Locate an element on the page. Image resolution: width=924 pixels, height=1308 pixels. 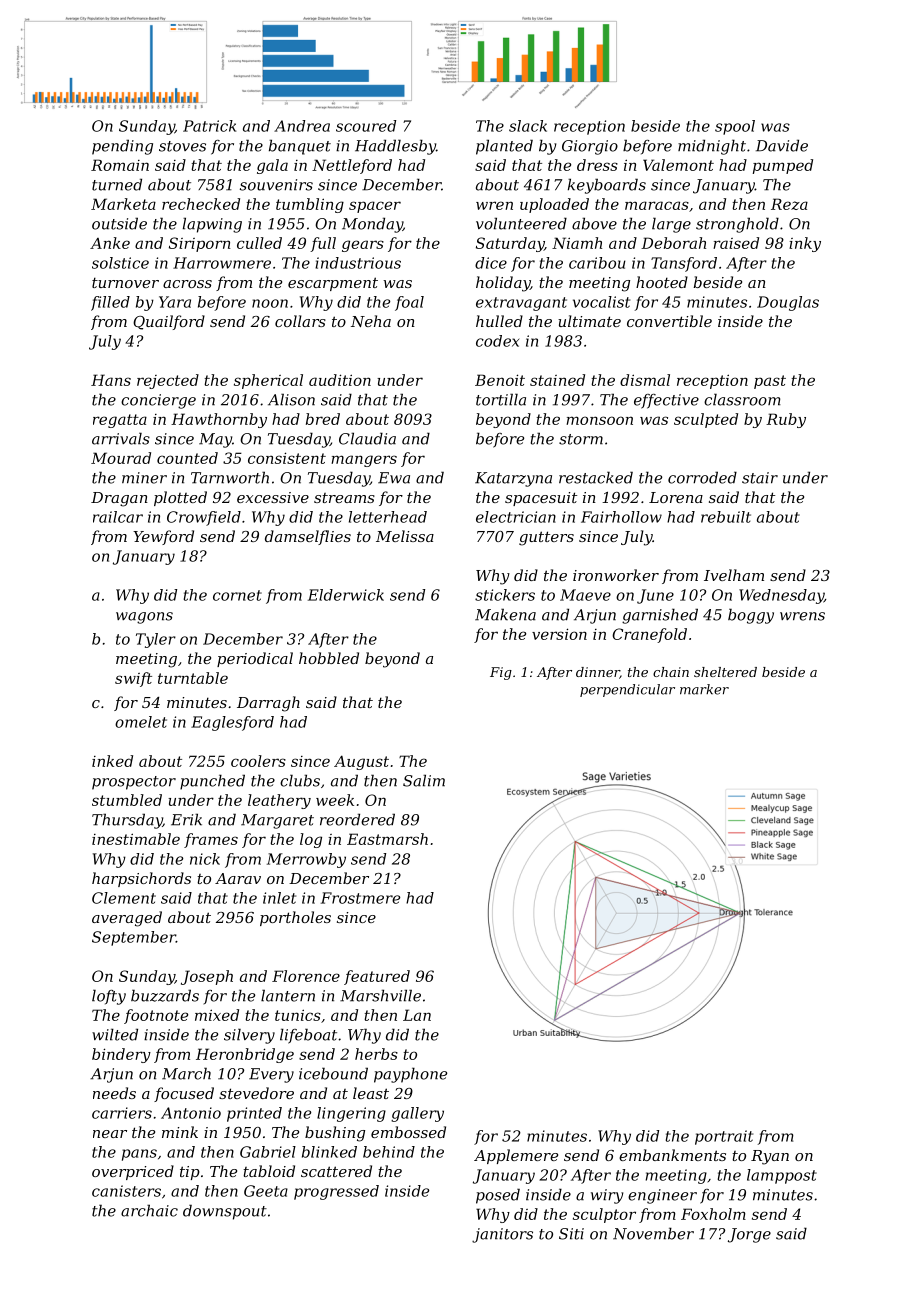
Ruby is located at coordinates (786, 420).
